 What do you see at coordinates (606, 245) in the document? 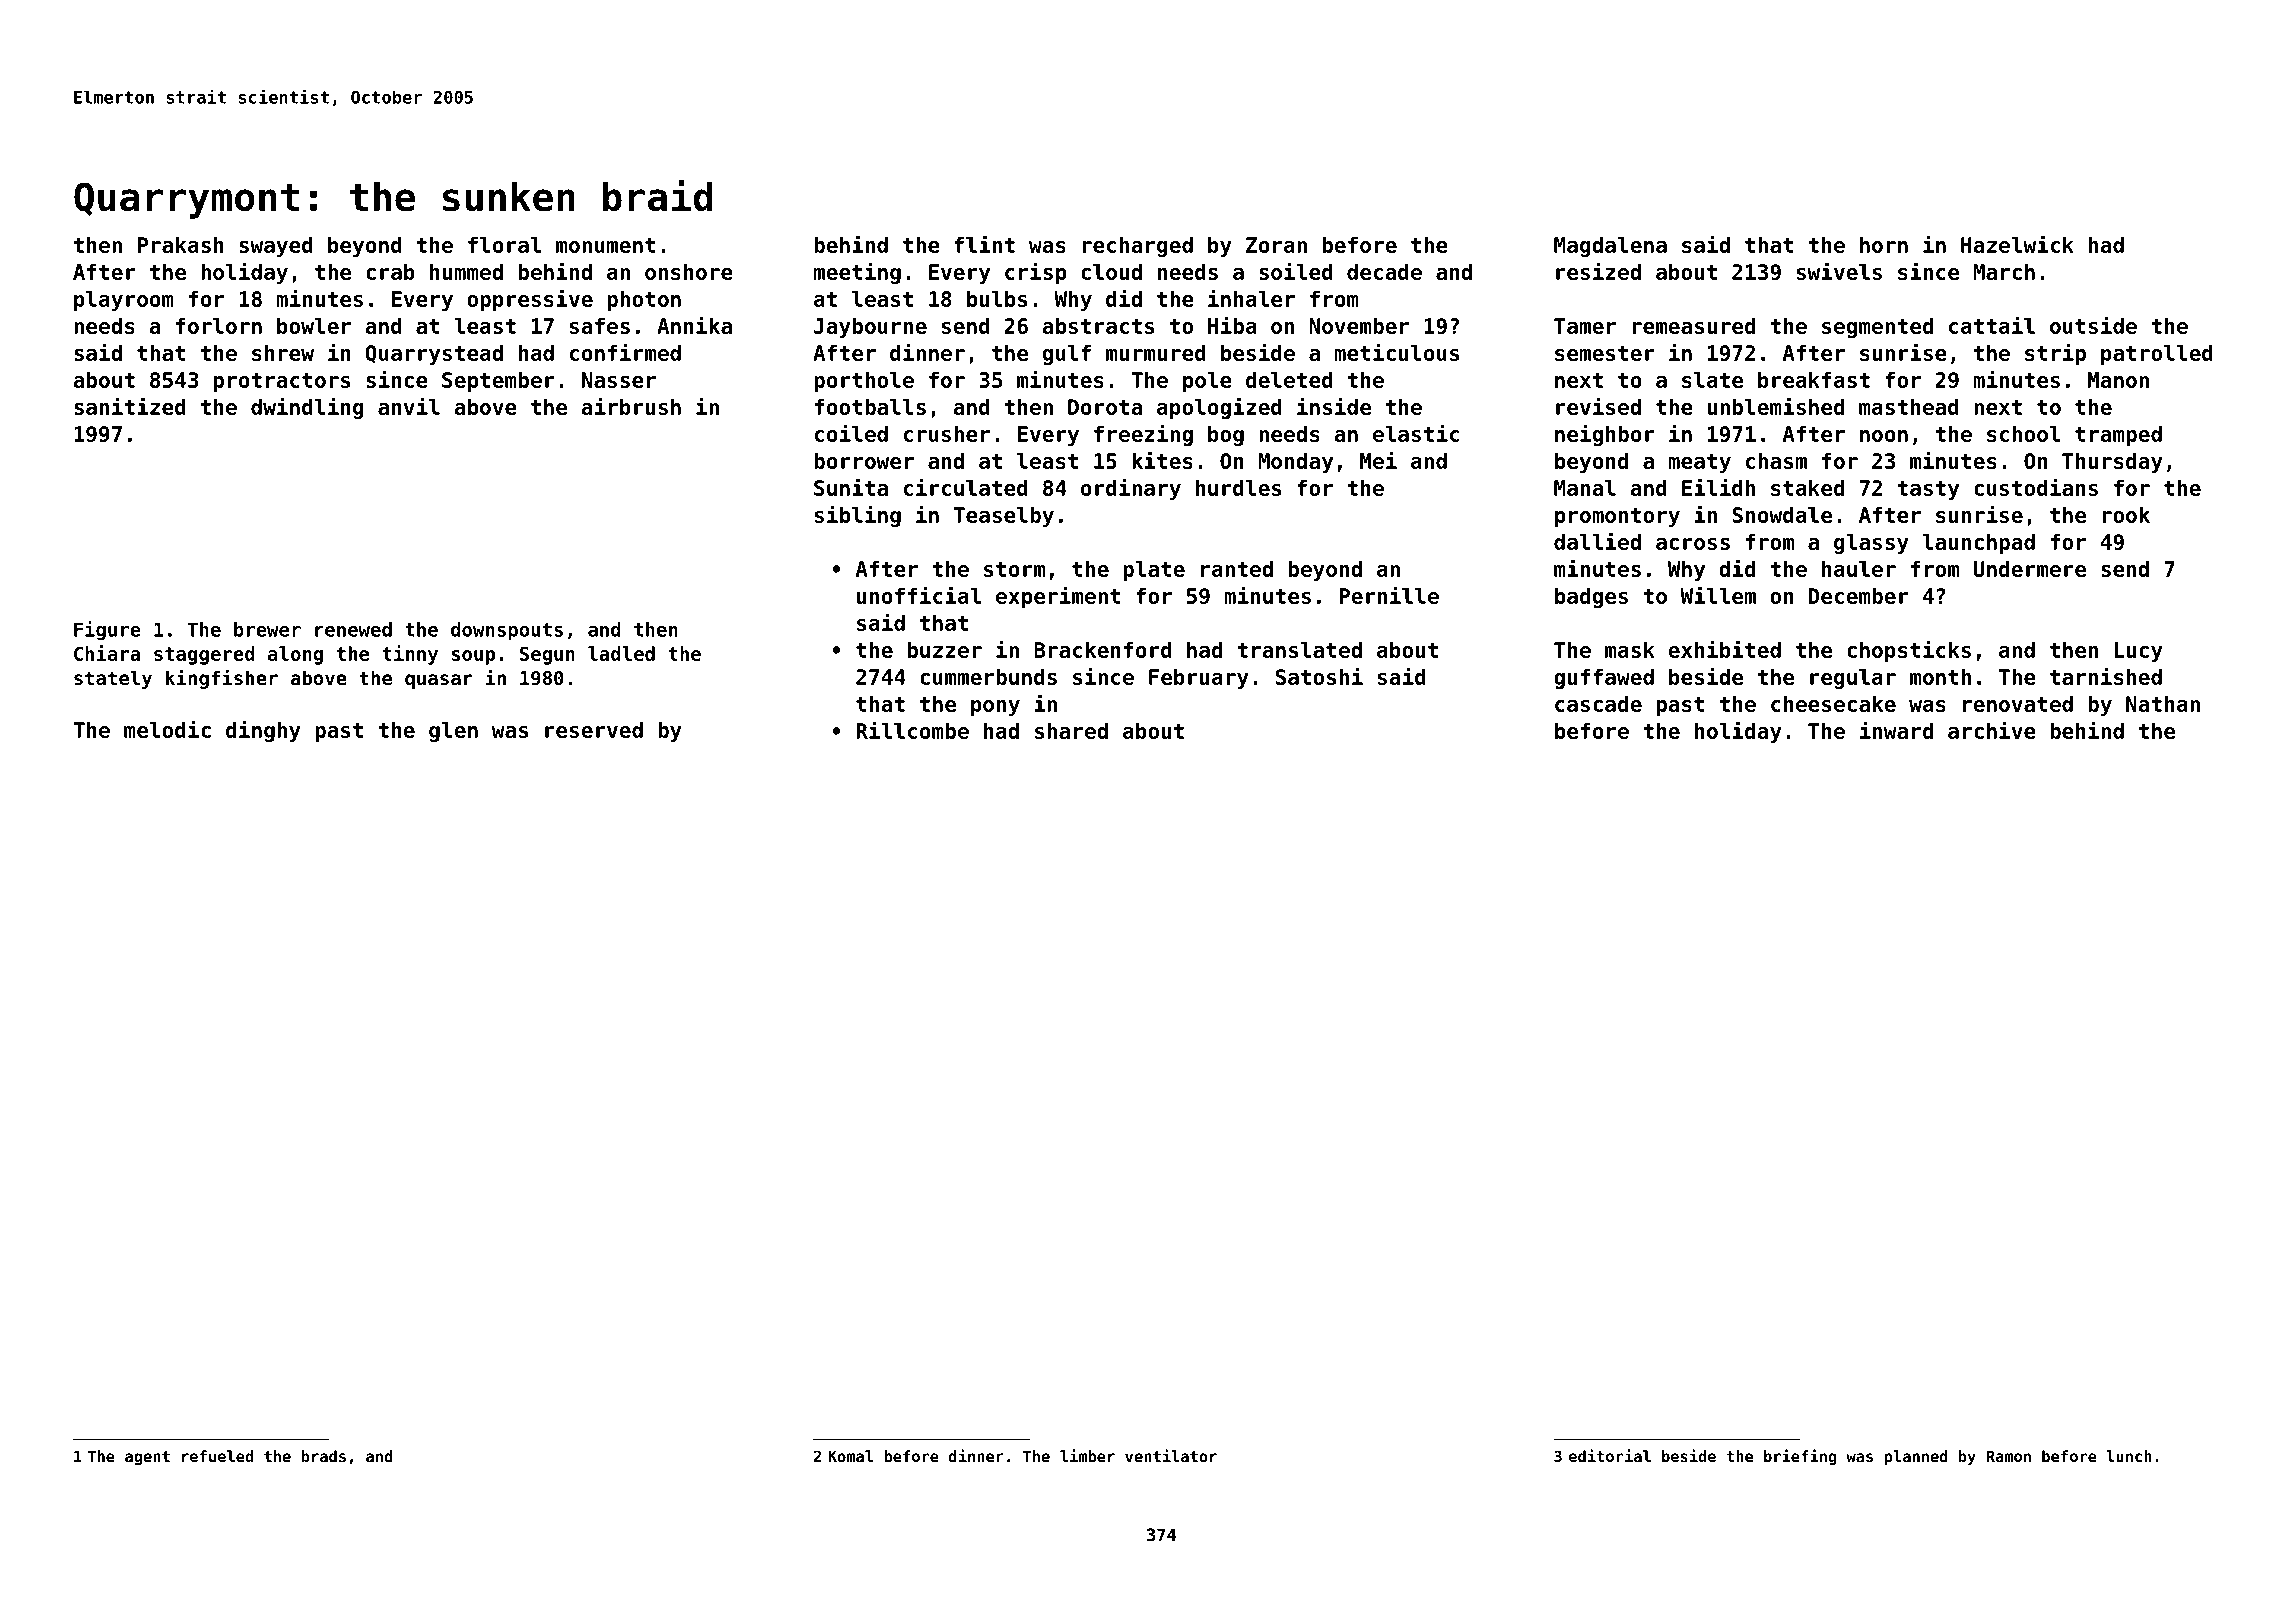
I see `monument` at bounding box center [606, 245].
